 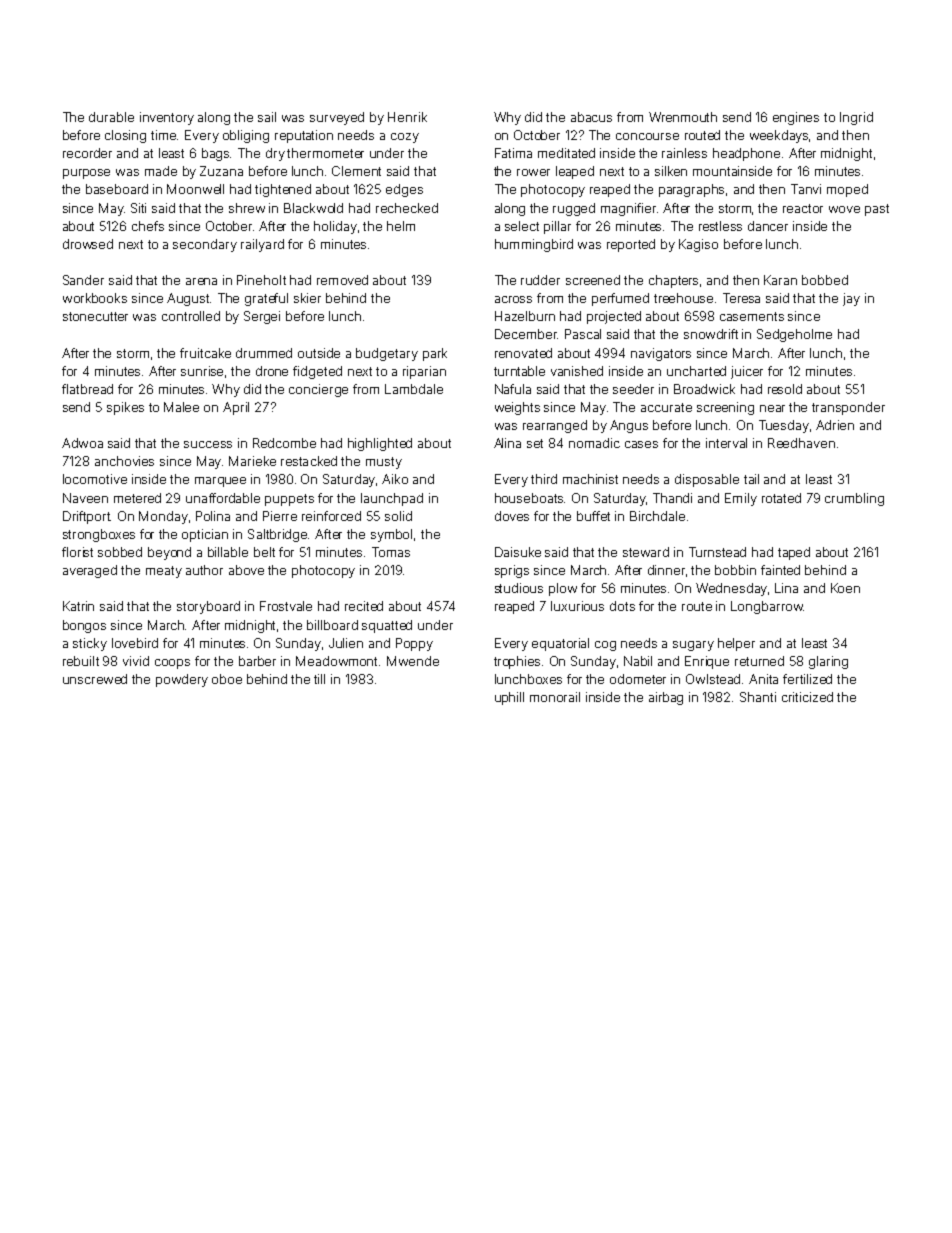 What do you see at coordinates (413, 661) in the page?
I see `Mwende` at bounding box center [413, 661].
